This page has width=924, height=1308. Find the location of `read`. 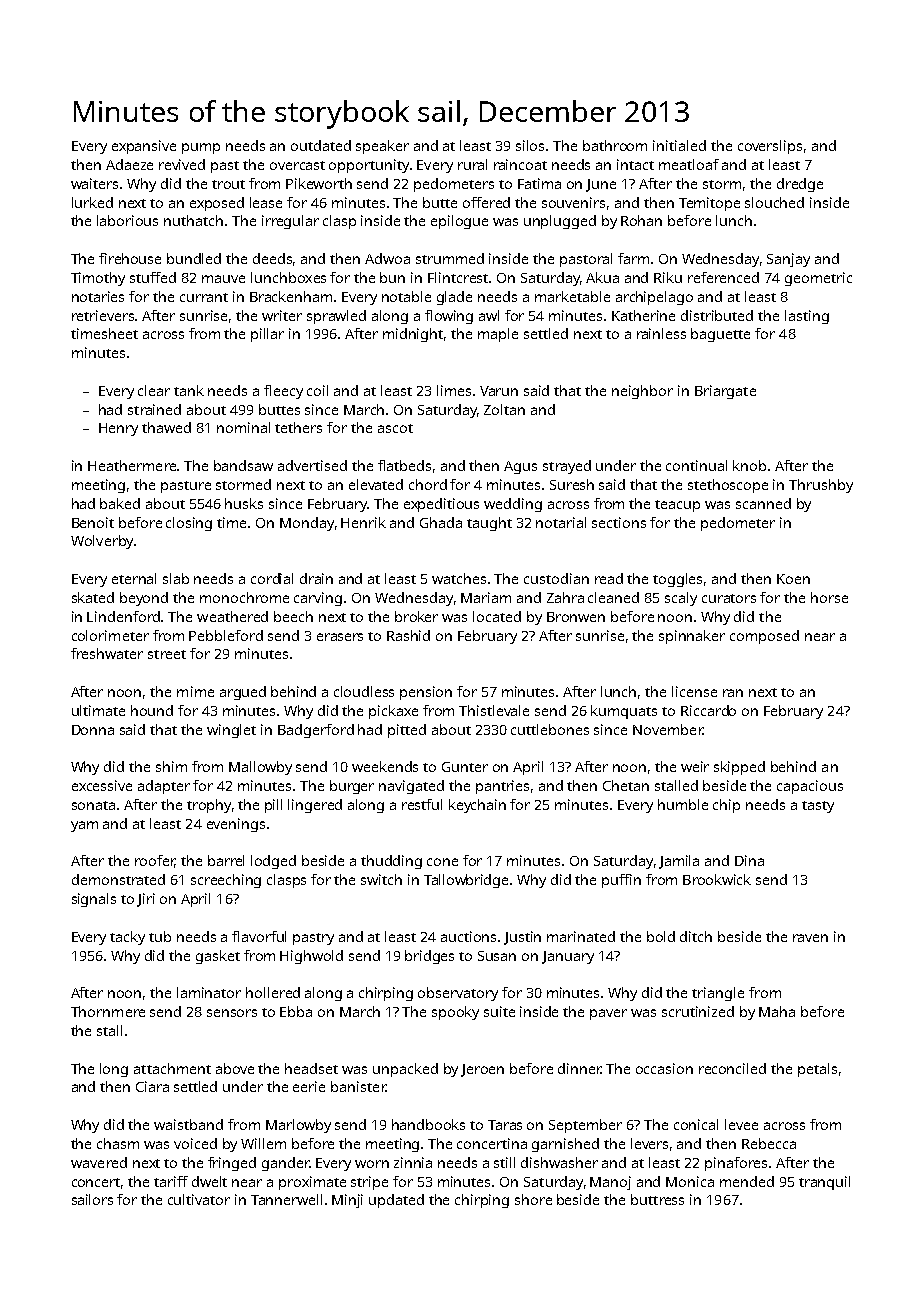

read is located at coordinates (609, 578).
